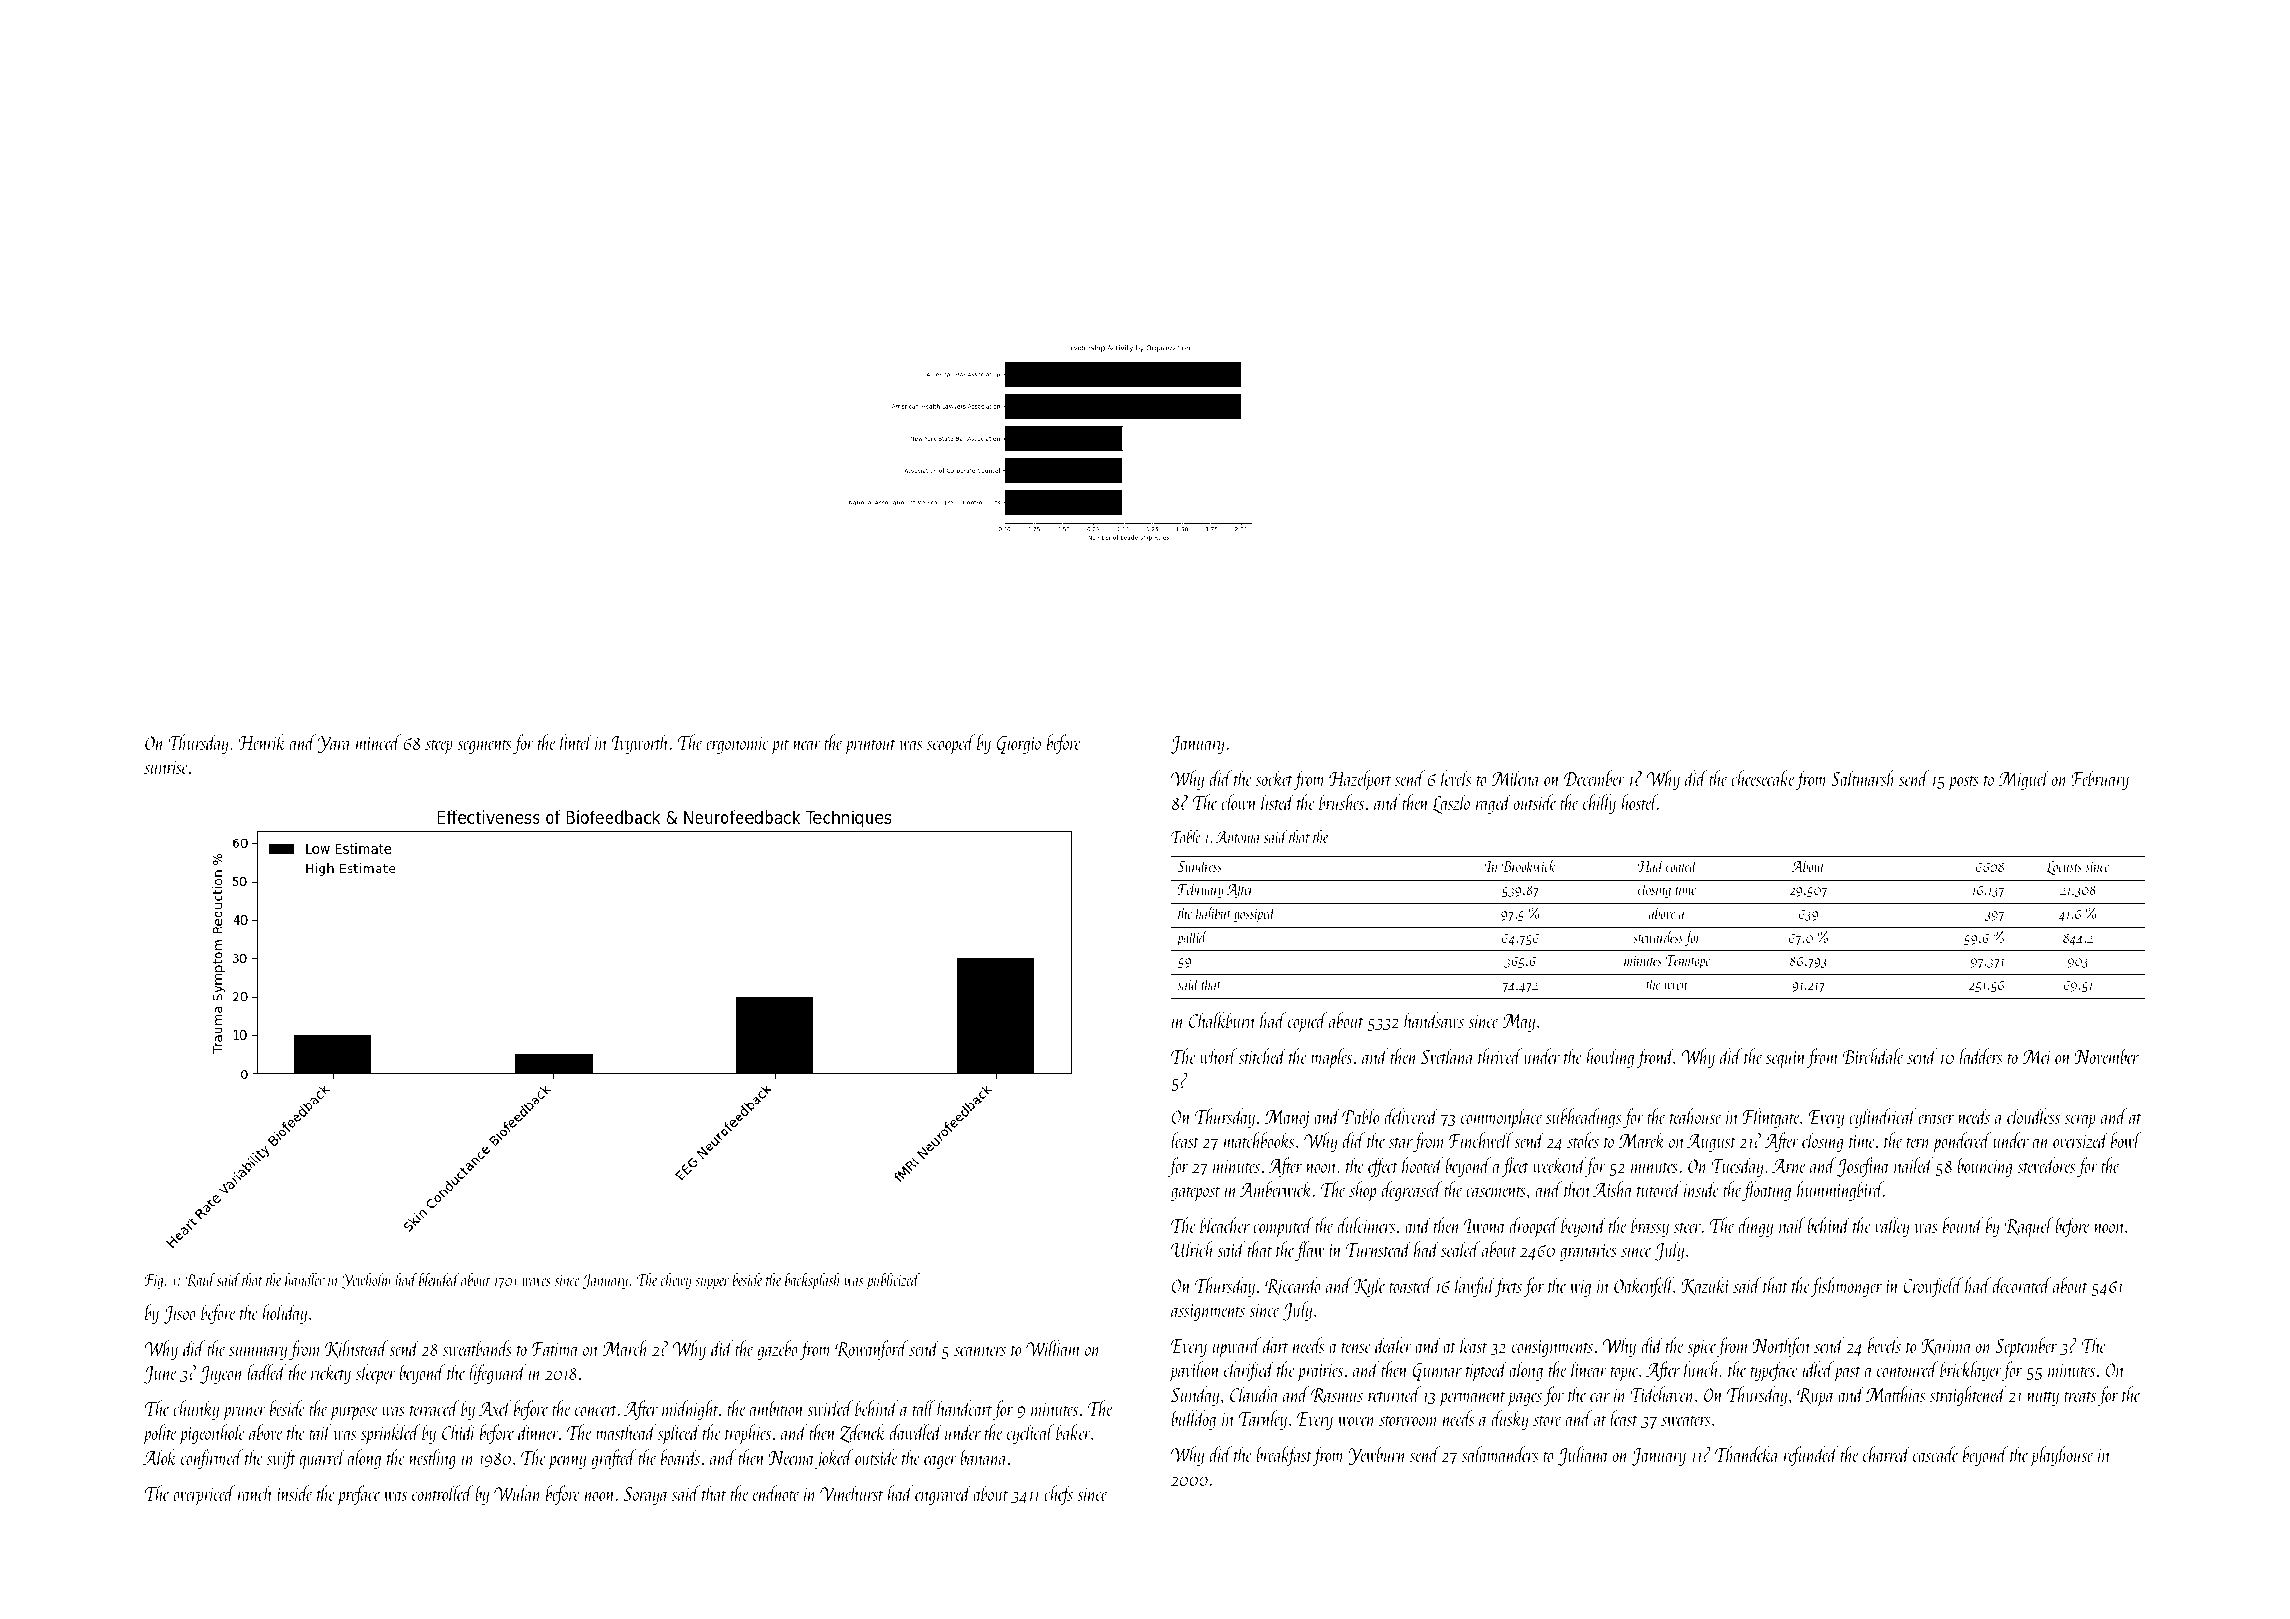 The width and height of the screenshot is (2290, 1619). What do you see at coordinates (1863, 778) in the screenshot?
I see `Saltmarsh` at bounding box center [1863, 778].
